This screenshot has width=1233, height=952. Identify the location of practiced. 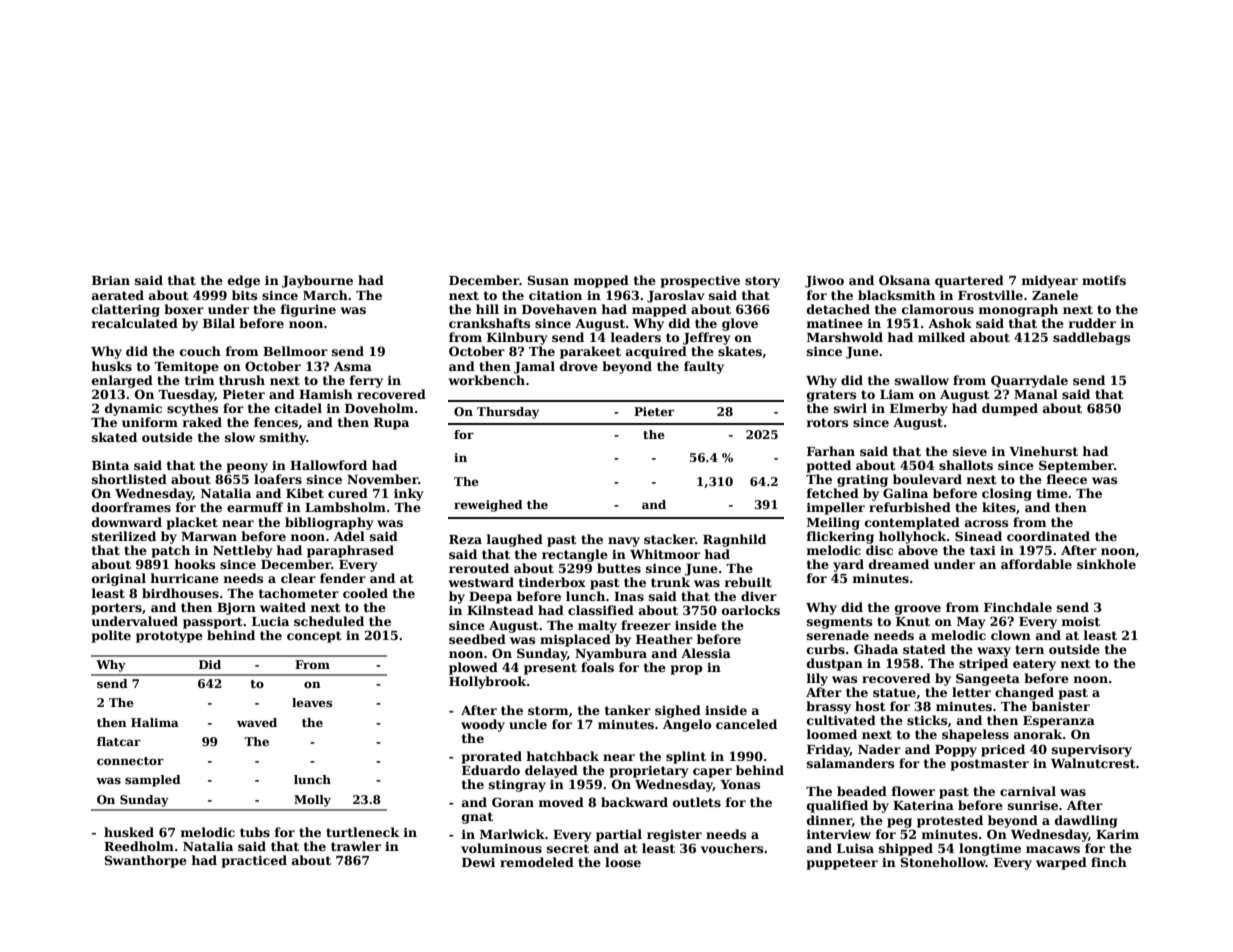
(254, 861).
